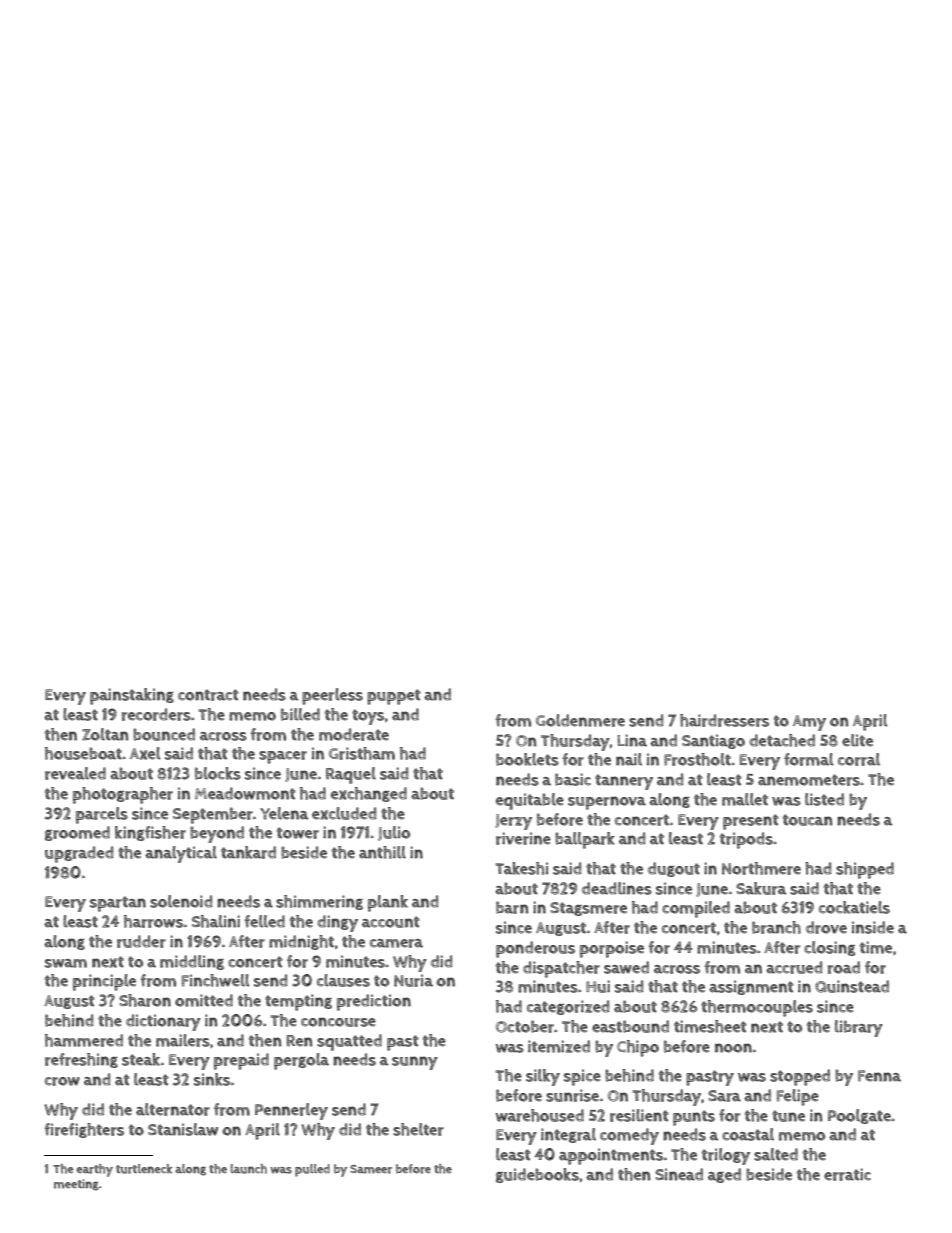 This screenshot has height=1233, width=952. What do you see at coordinates (527, 759) in the screenshot?
I see `booklets` at bounding box center [527, 759].
